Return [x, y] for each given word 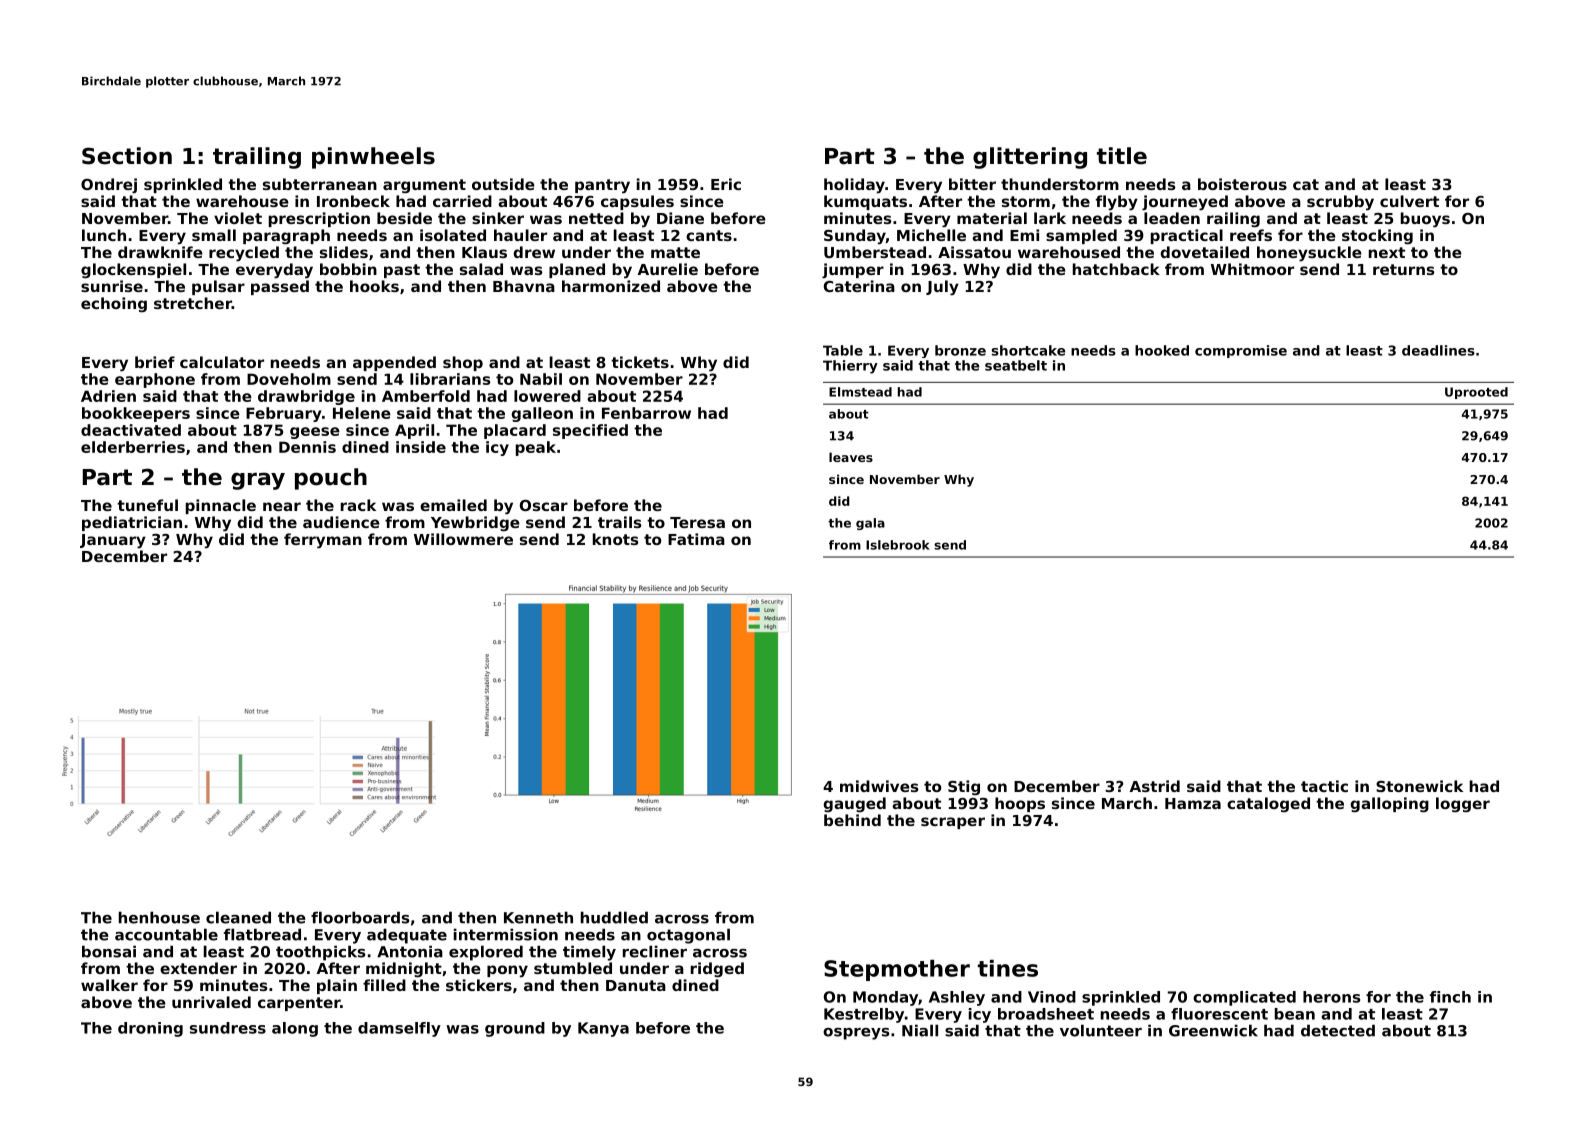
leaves [851, 457]
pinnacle [221, 506]
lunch [104, 235]
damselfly [399, 1029]
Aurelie [668, 269]
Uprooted [1476, 393]
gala [870, 524]
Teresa [697, 522]
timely [589, 953]
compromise [1241, 351]
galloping [1389, 805]
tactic [1324, 786]
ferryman [323, 541]
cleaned [238, 917]
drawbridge [306, 397]
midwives [879, 786]
